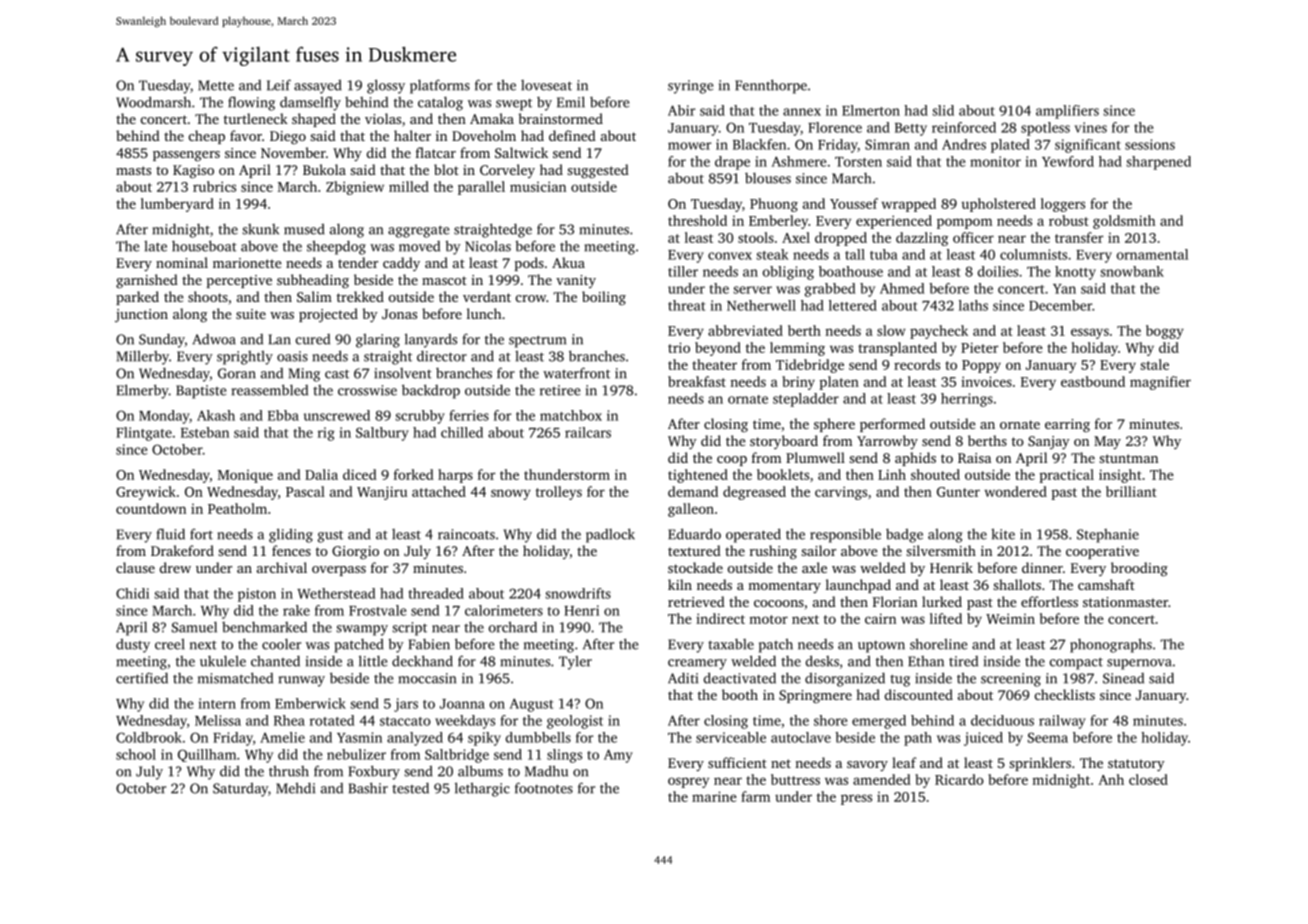  What do you see at coordinates (1062, 722) in the document?
I see `railway` at bounding box center [1062, 722].
